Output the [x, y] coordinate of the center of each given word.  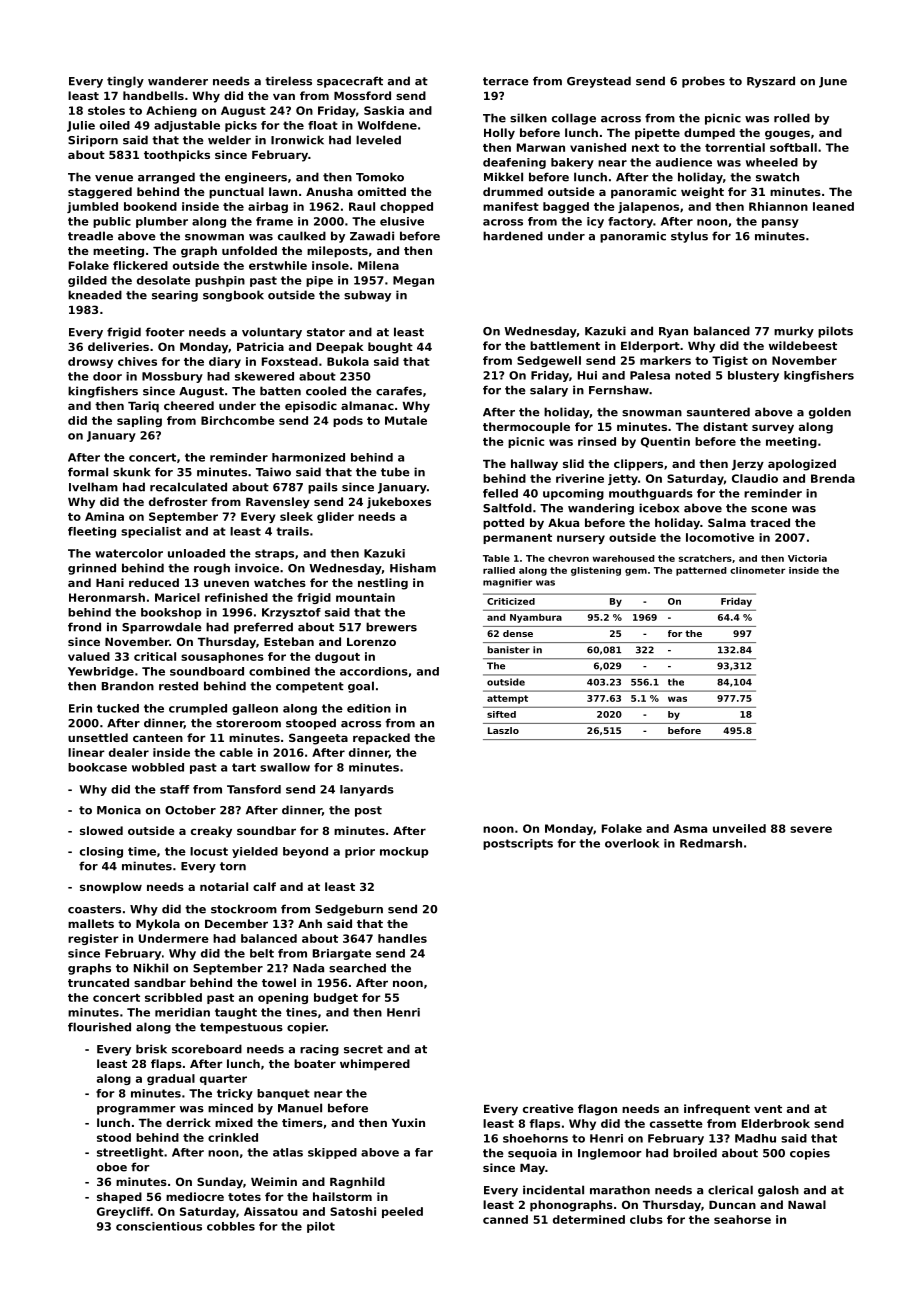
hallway [534, 465]
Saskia [384, 110]
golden [830, 413]
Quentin [665, 442]
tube [395, 472]
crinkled [233, 1137]
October [190, 810]
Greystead [599, 82]
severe [811, 829]
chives [137, 361]
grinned [92, 569]
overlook [632, 843]
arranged [166, 178]
